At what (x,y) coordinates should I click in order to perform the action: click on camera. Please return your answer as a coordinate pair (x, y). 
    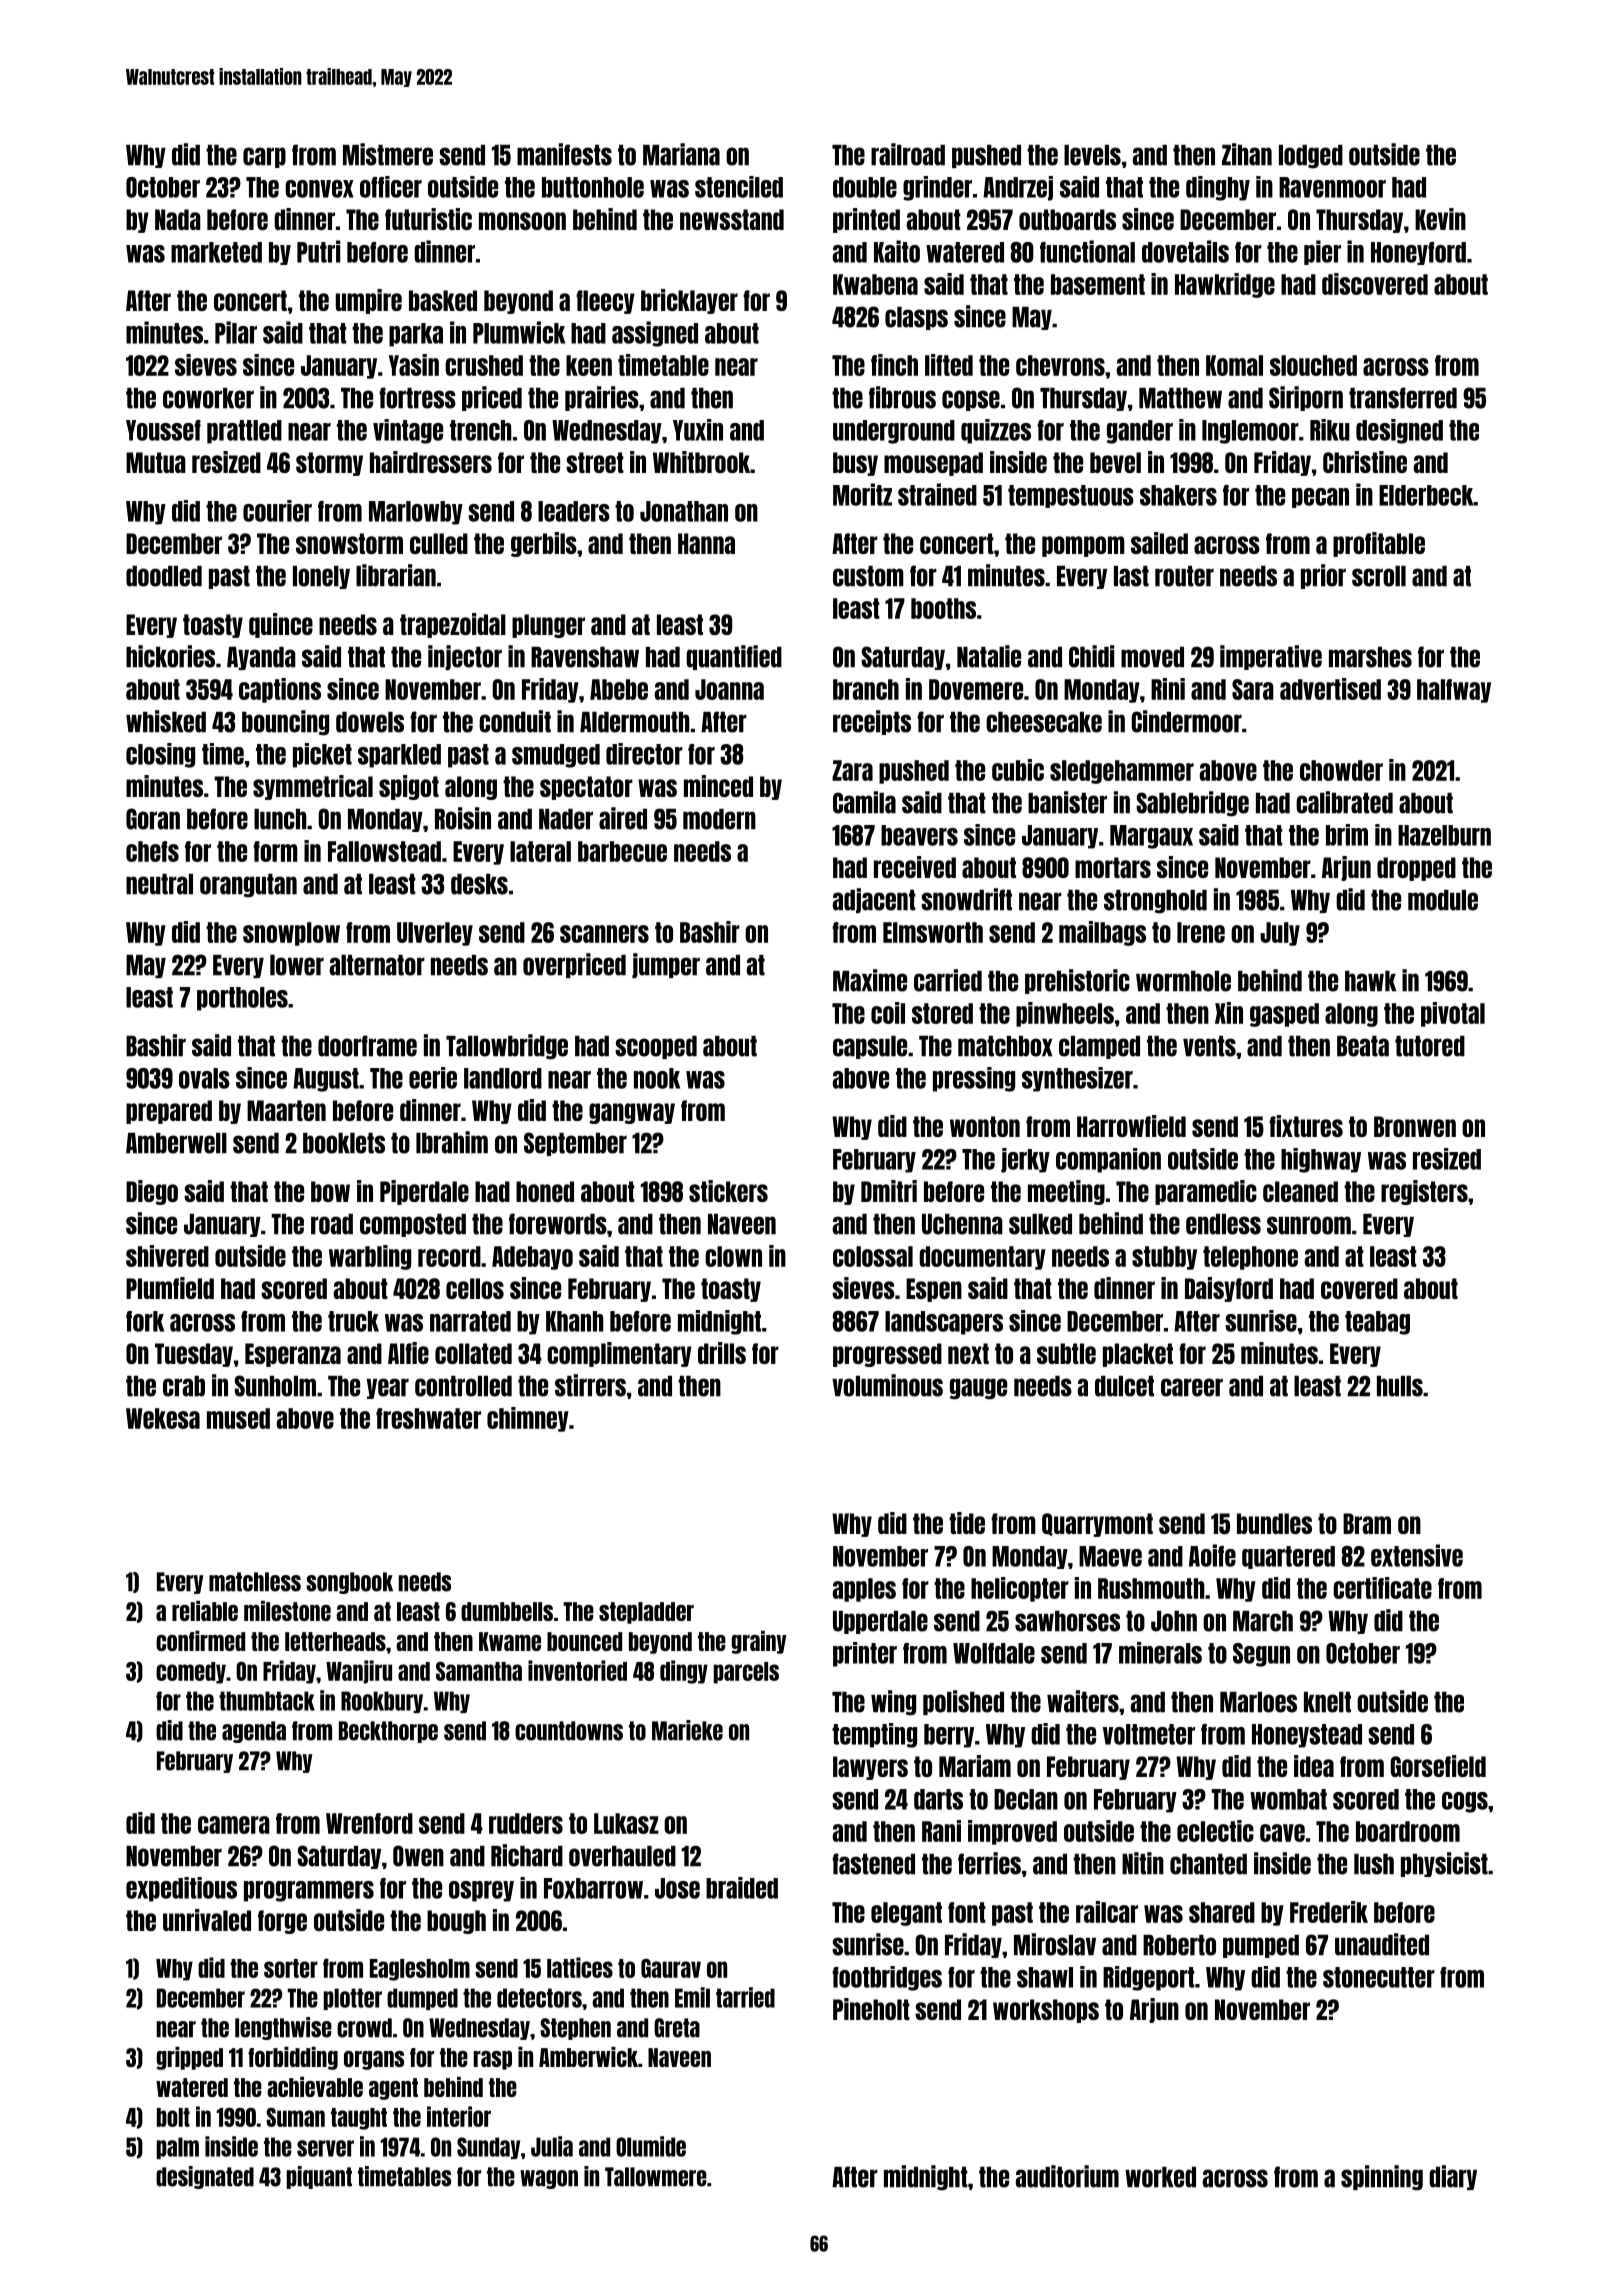
    Looking at the image, I should click on (234, 1825).
